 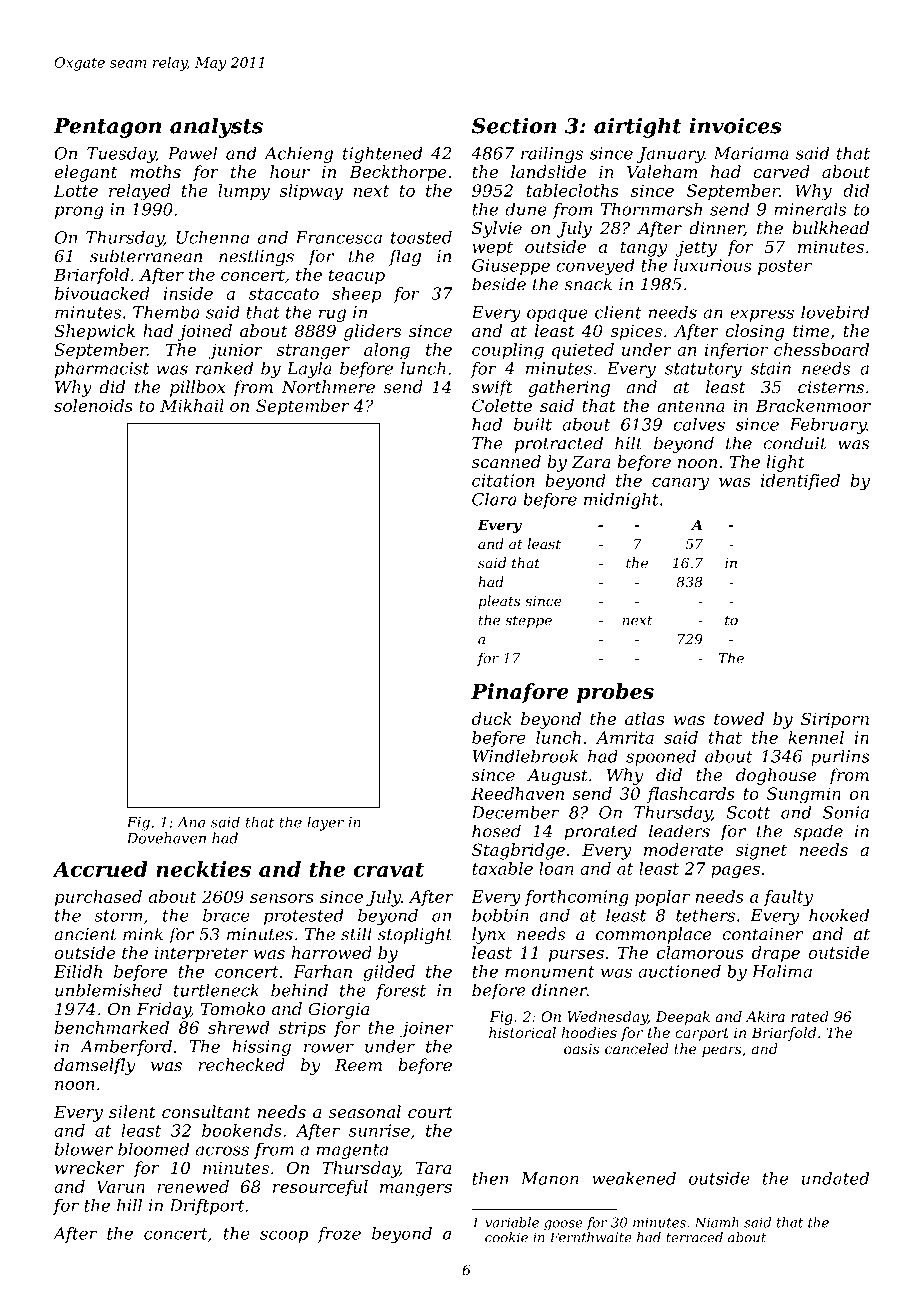 I want to click on Pinafore, so click(x=520, y=693).
